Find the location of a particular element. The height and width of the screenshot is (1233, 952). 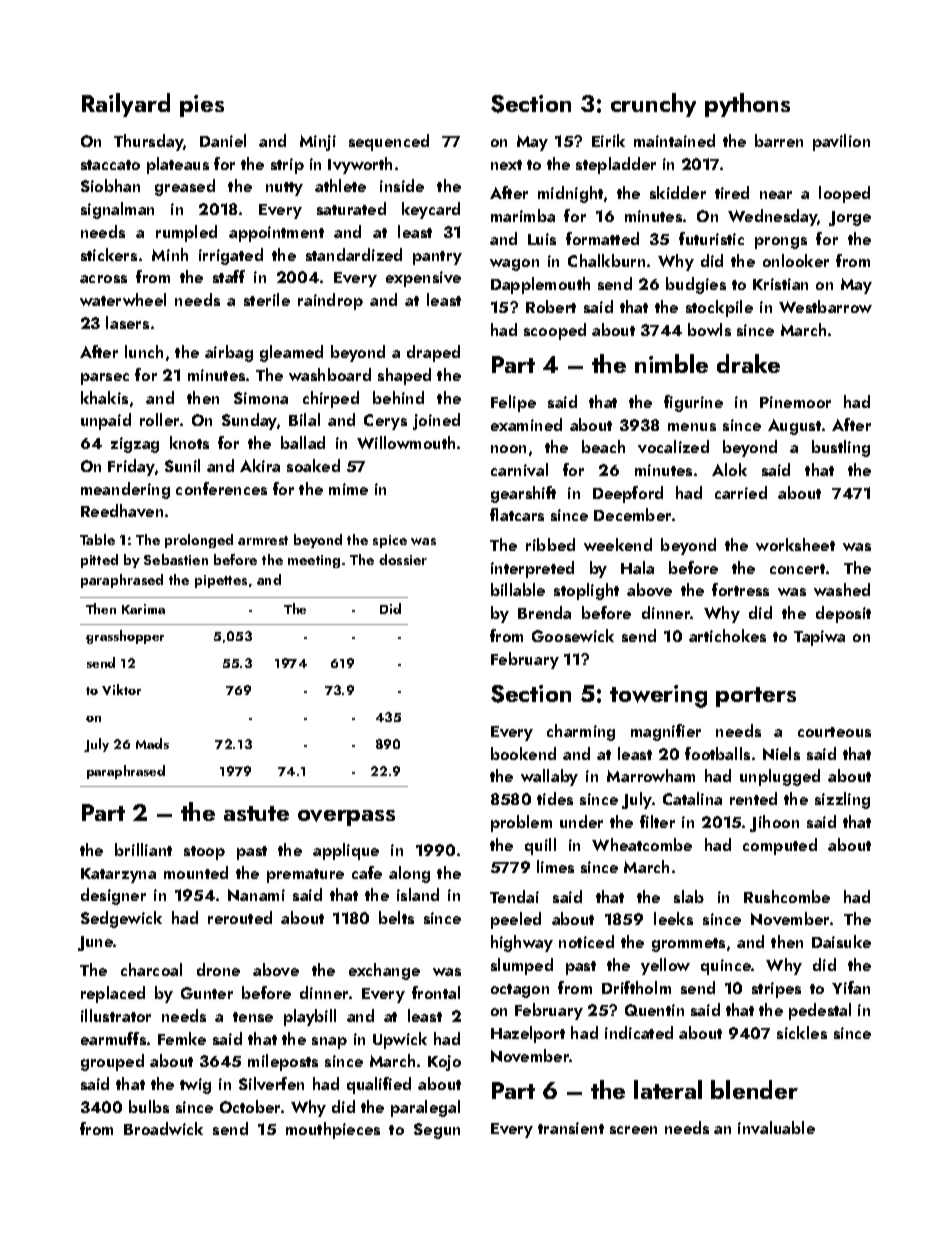

washed is located at coordinates (842, 589).
